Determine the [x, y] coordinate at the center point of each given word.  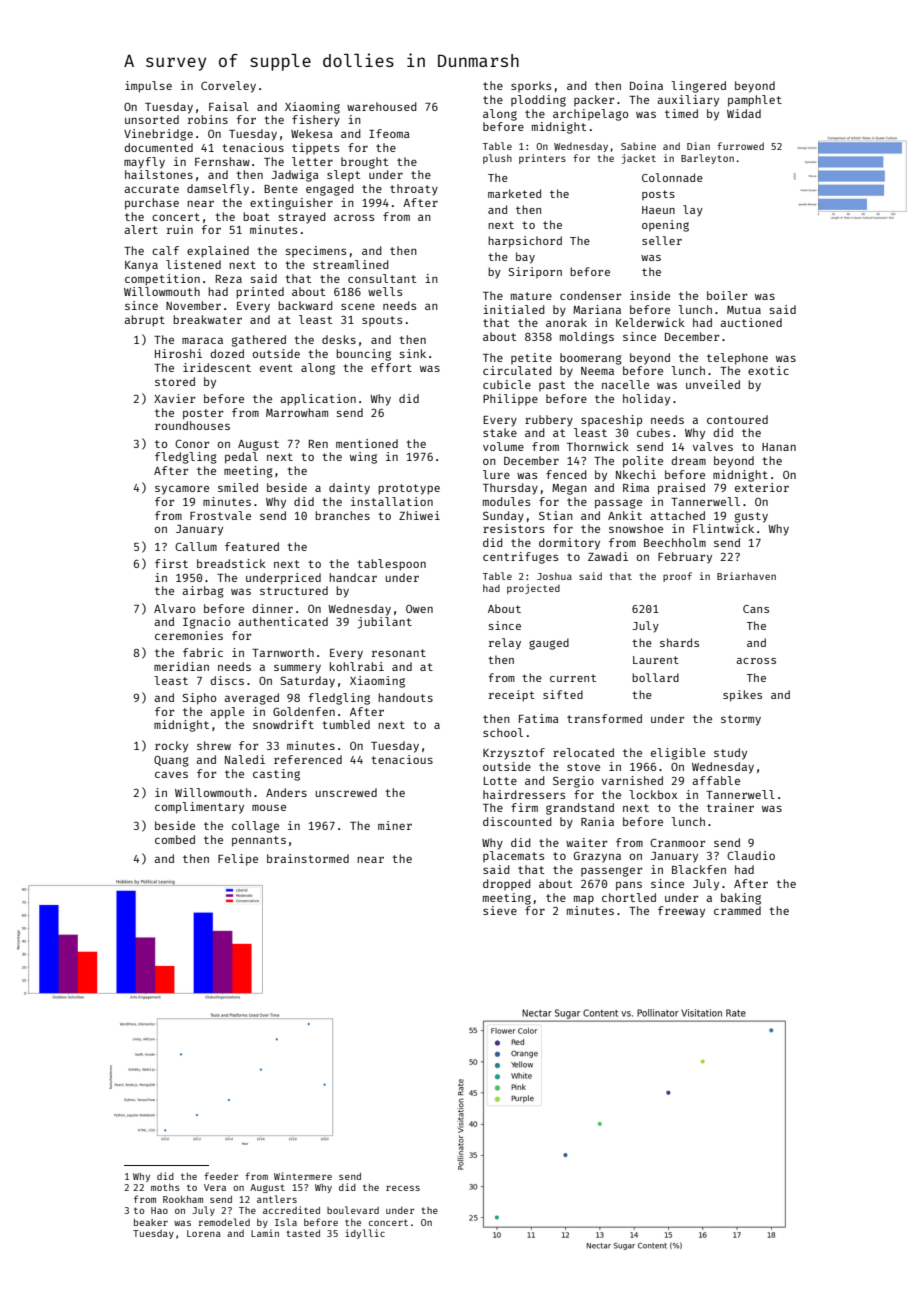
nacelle [625, 384]
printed [260, 293]
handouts [405, 697]
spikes [742, 696]
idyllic [365, 1234]
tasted [303, 1233]
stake [500, 432]
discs [227, 680]
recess [403, 1188]
